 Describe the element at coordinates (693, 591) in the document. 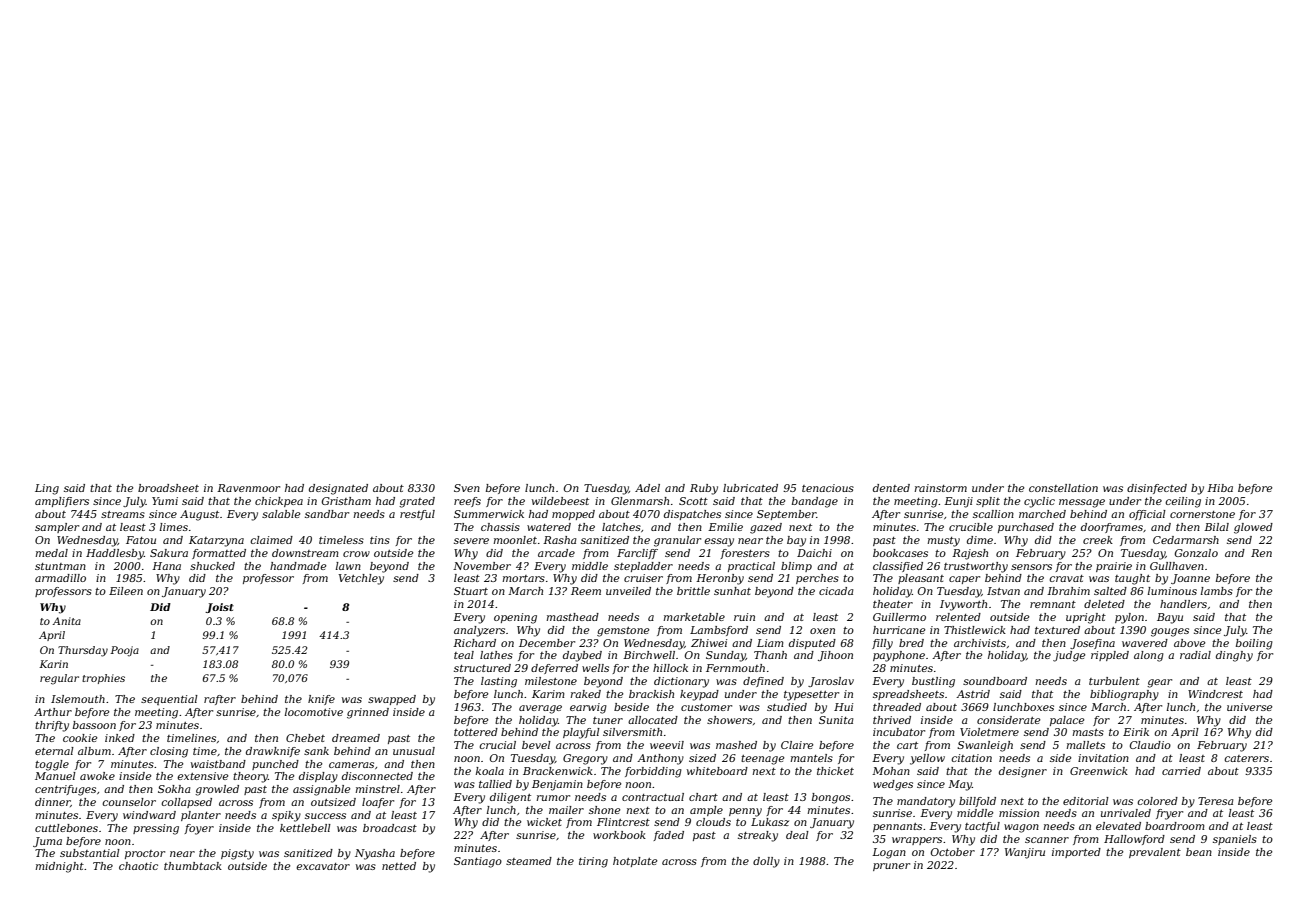

I see `brittle` at that location.
